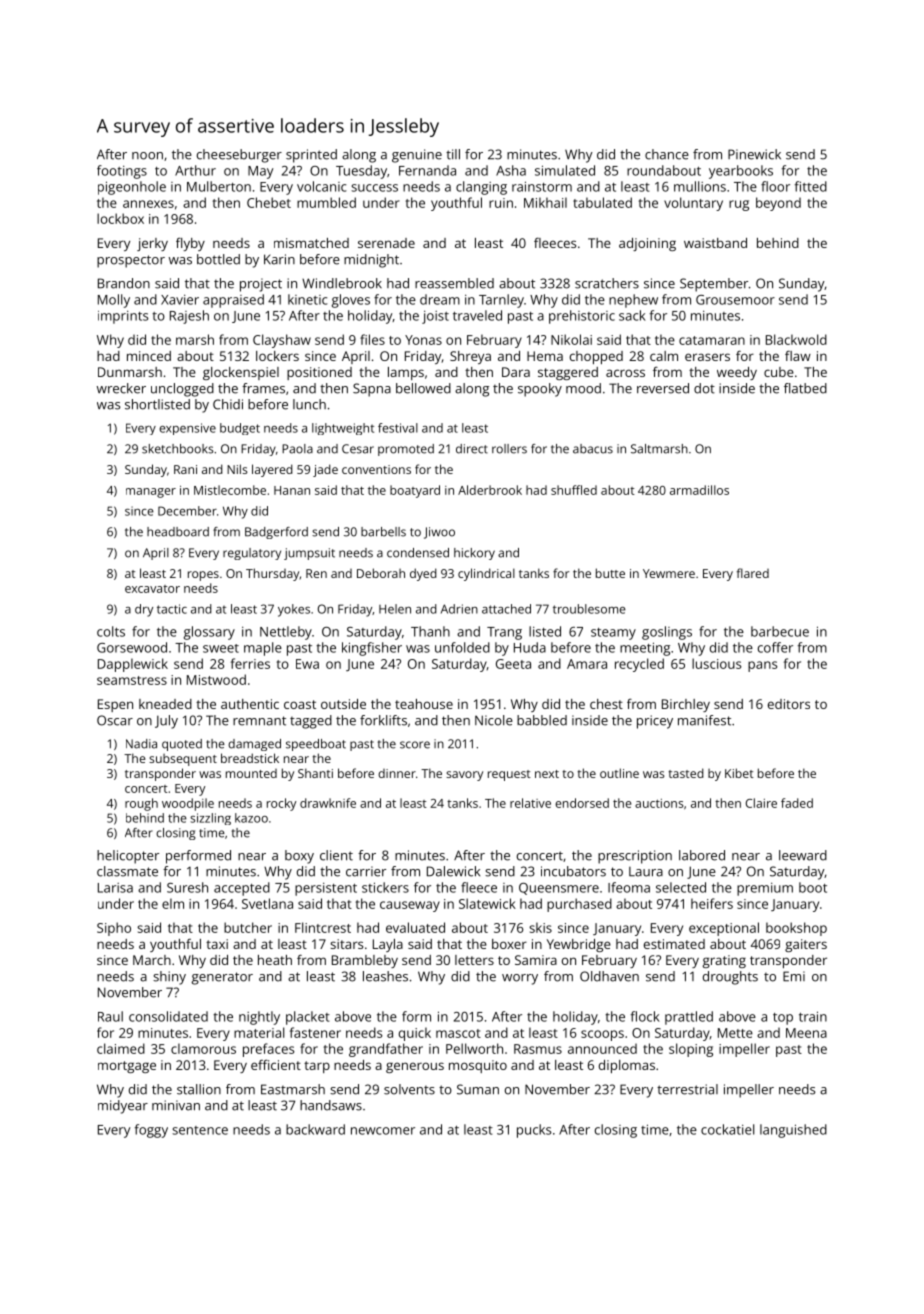  Describe the element at coordinates (735, 1033) in the screenshot. I see `Mette` at that location.
